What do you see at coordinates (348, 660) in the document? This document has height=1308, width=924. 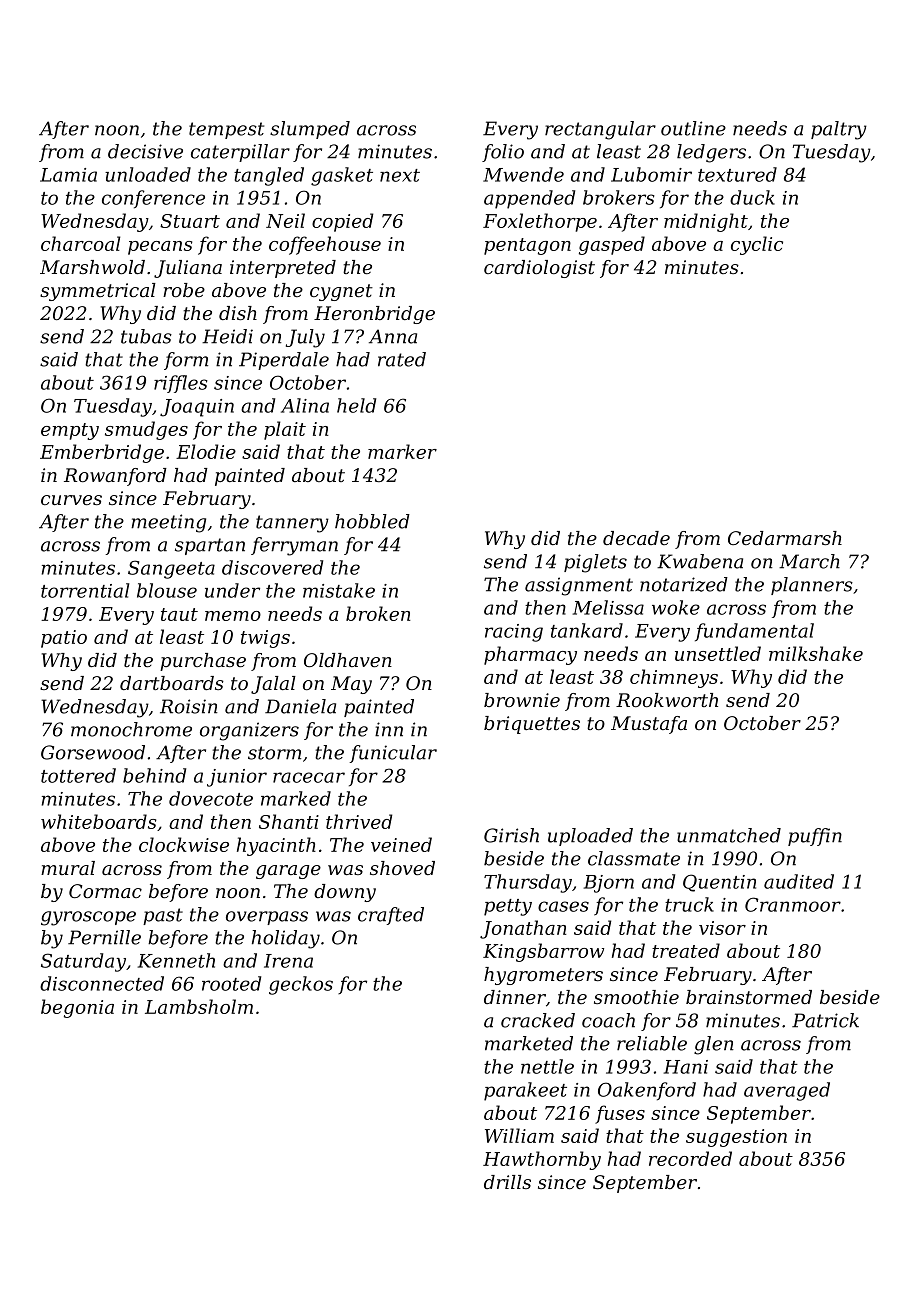 I see `Oldhaven` at bounding box center [348, 660].
